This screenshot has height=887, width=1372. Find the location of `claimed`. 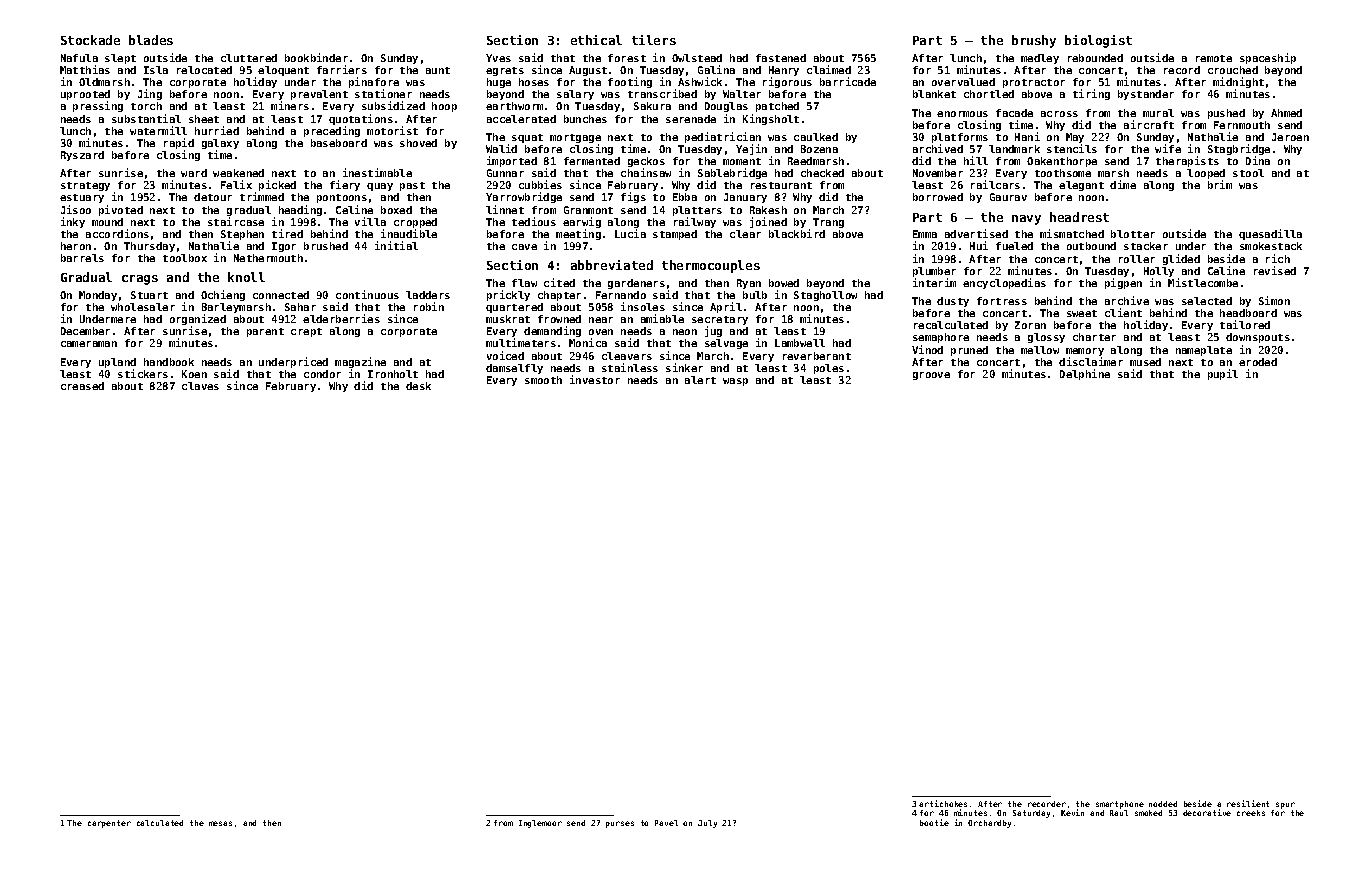

claimed is located at coordinates (829, 69).
